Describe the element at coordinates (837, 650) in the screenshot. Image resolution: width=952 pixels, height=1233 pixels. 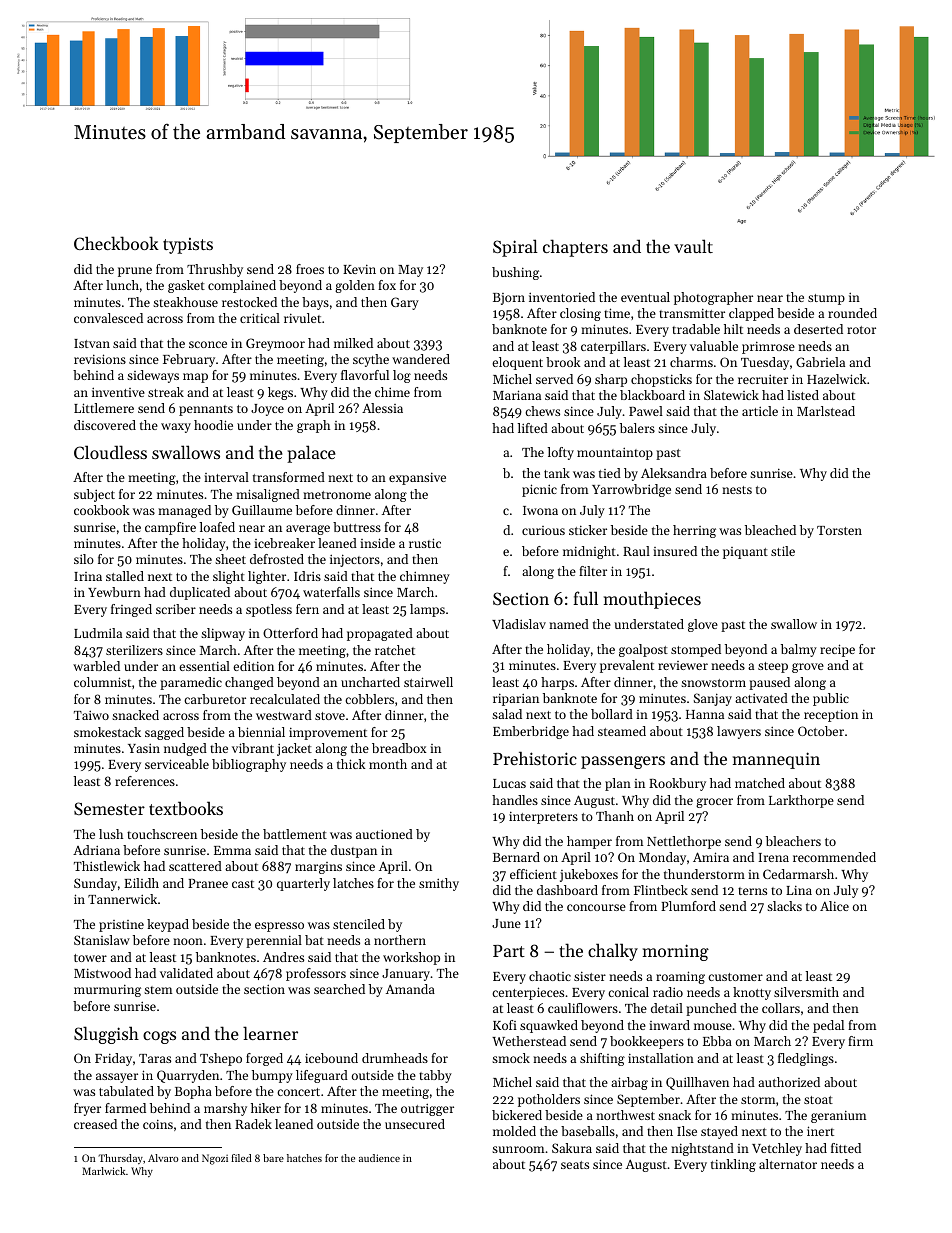
I see `recipe` at that location.
